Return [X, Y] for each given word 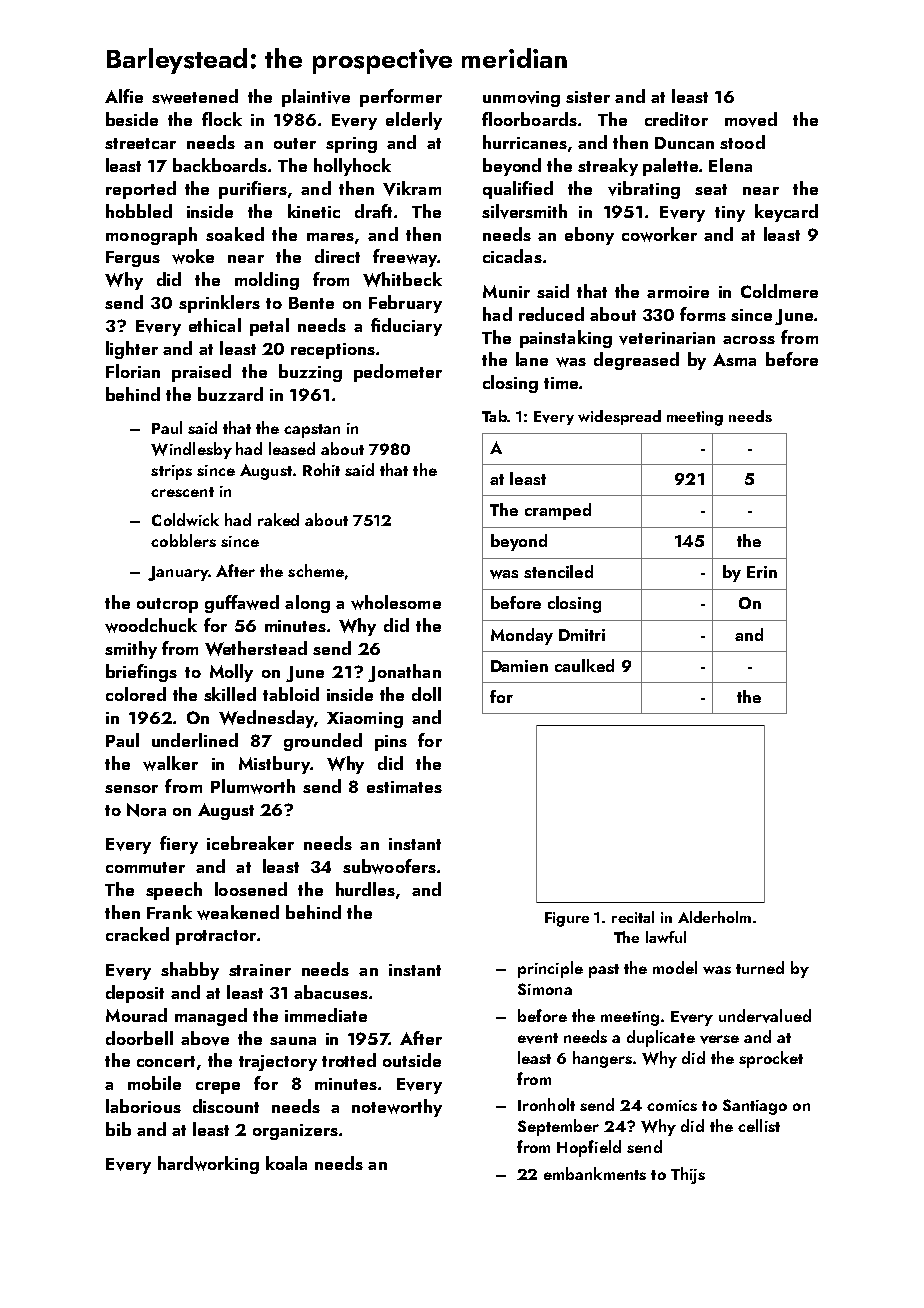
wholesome [396, 602]
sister [588, 97]
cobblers [183, 540]
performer [401, 98]
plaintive [316, 98]
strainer [260, 970]
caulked [584, 665]
